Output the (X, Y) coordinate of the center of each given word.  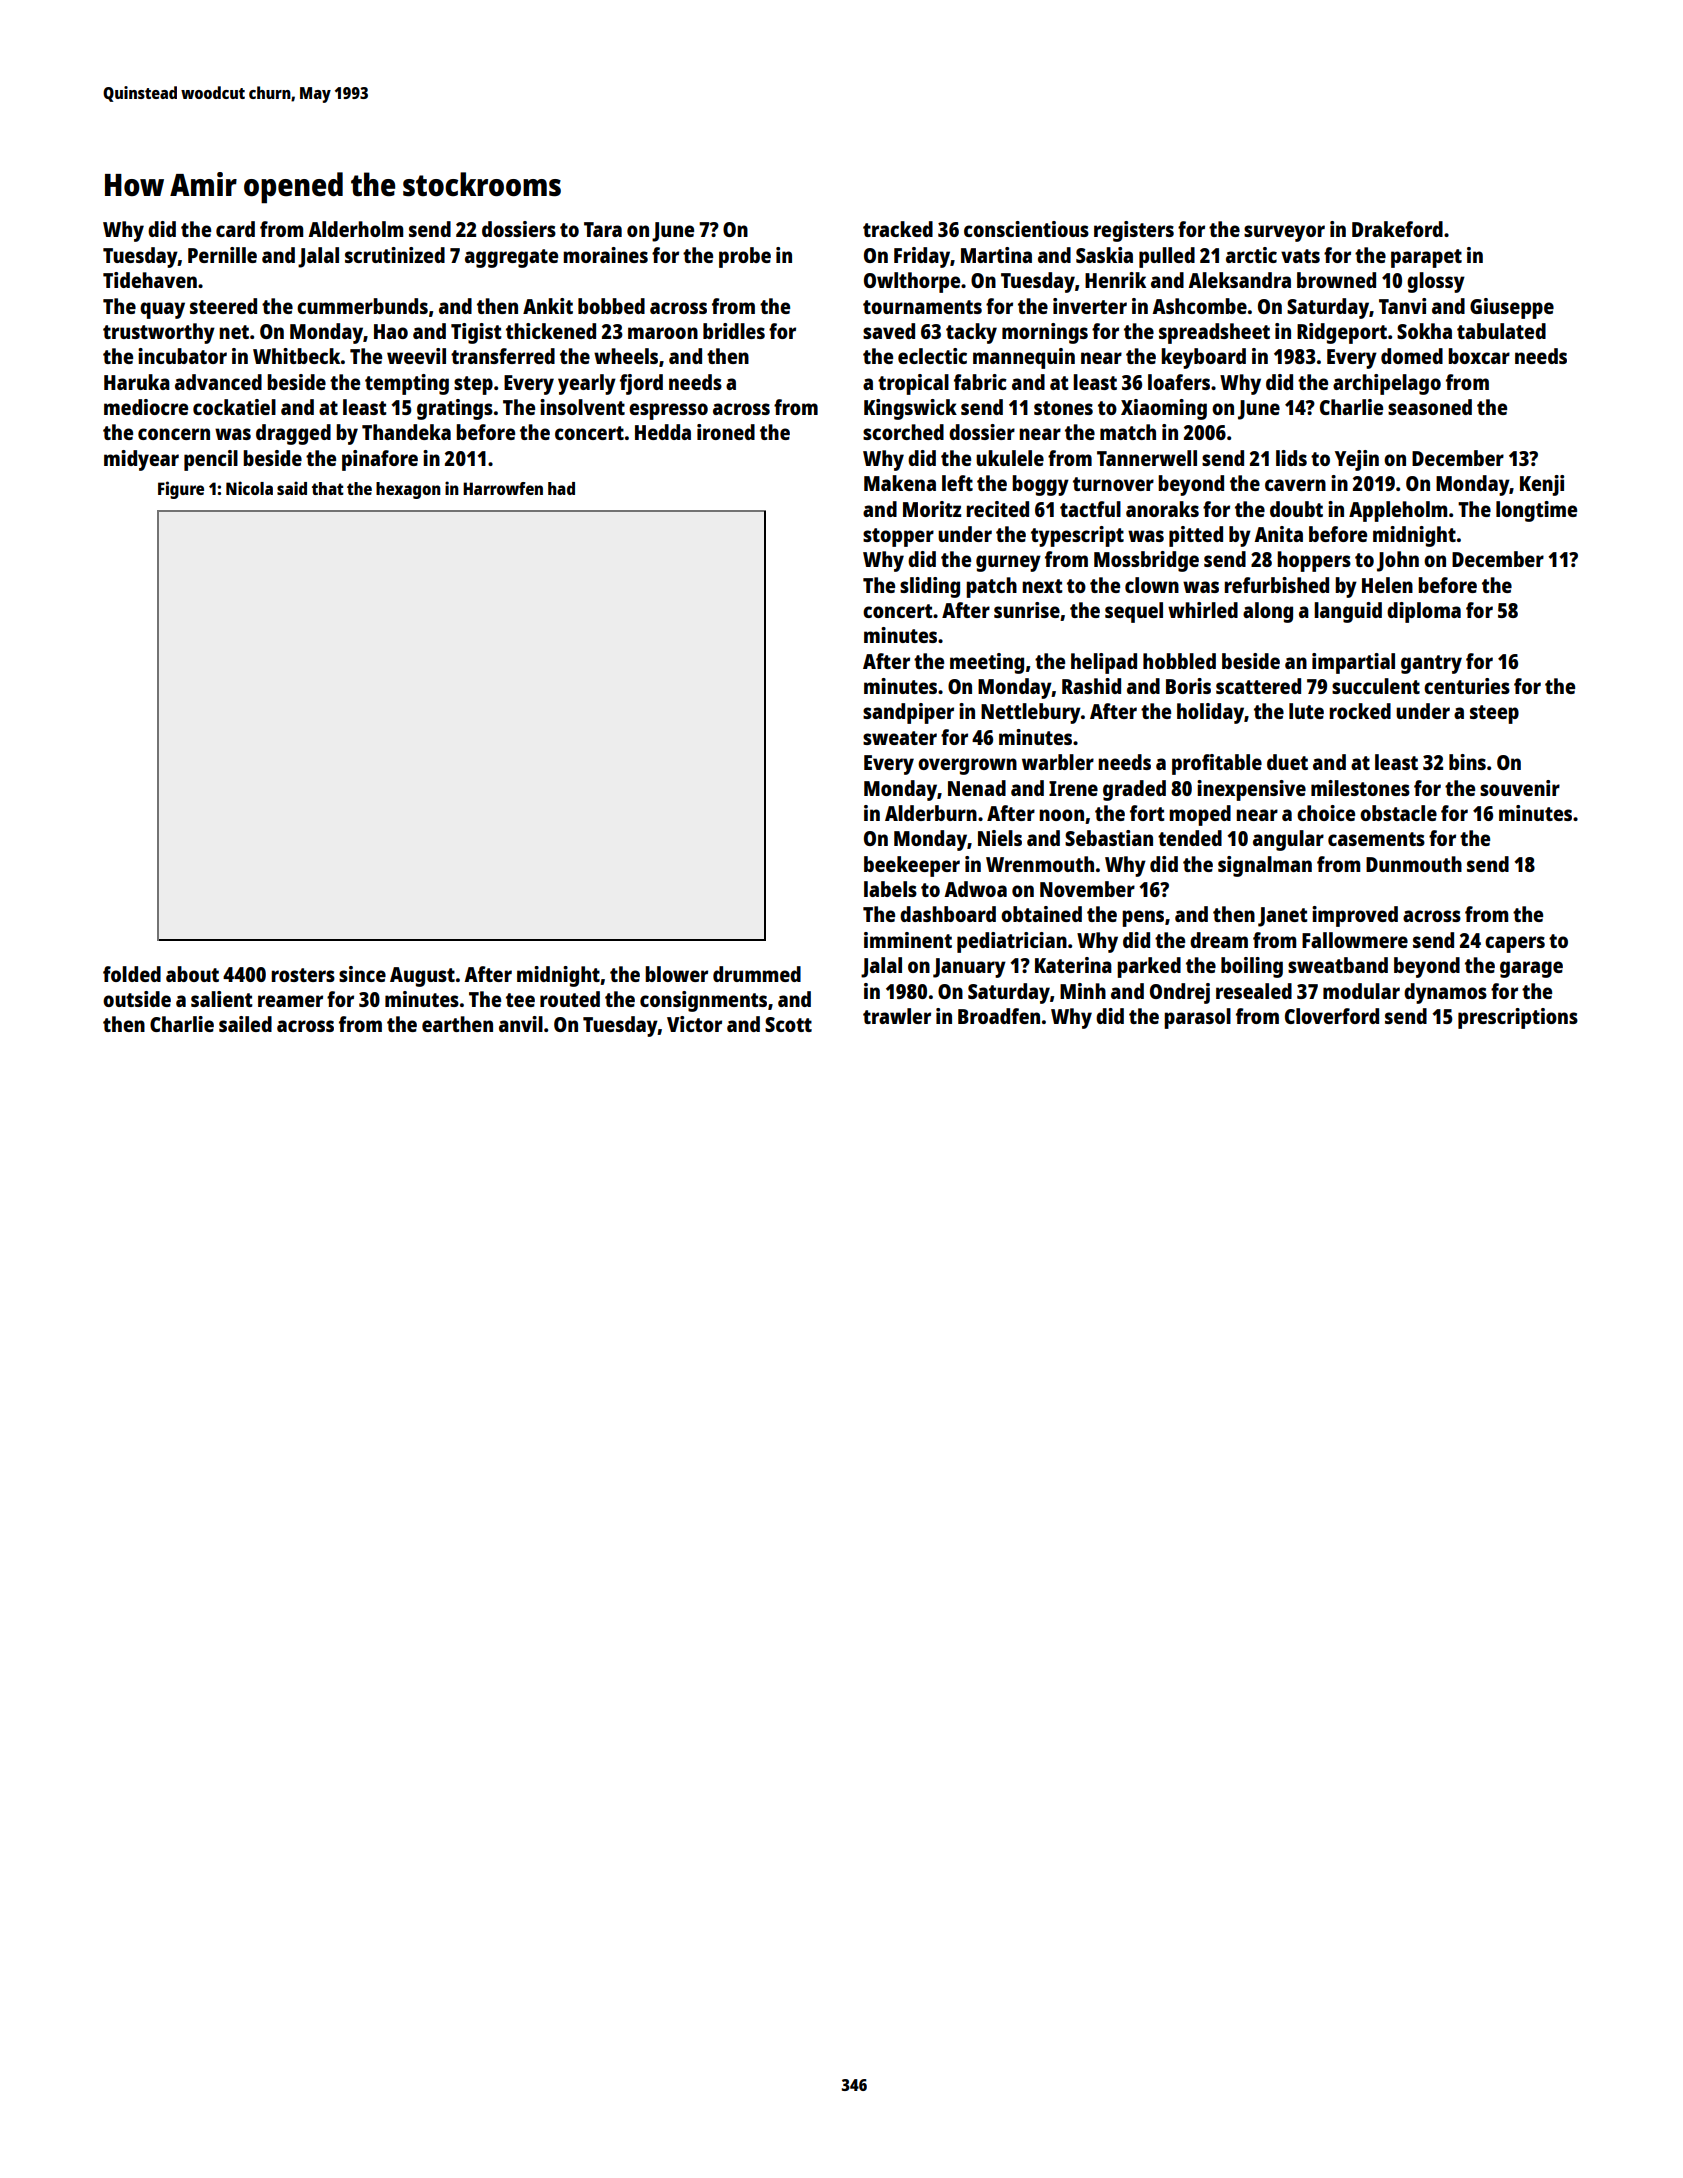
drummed (757, 974)
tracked (898, 229)
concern (174, 434)
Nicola (249, 488)
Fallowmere (1355, 940)
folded (132, 974)
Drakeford (1397, 229)
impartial (1353, 663)
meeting (987, 663)
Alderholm (355, 229)
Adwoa (975, 889)
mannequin (1024, 358)
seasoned (1430, 407)
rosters (303, 975)
